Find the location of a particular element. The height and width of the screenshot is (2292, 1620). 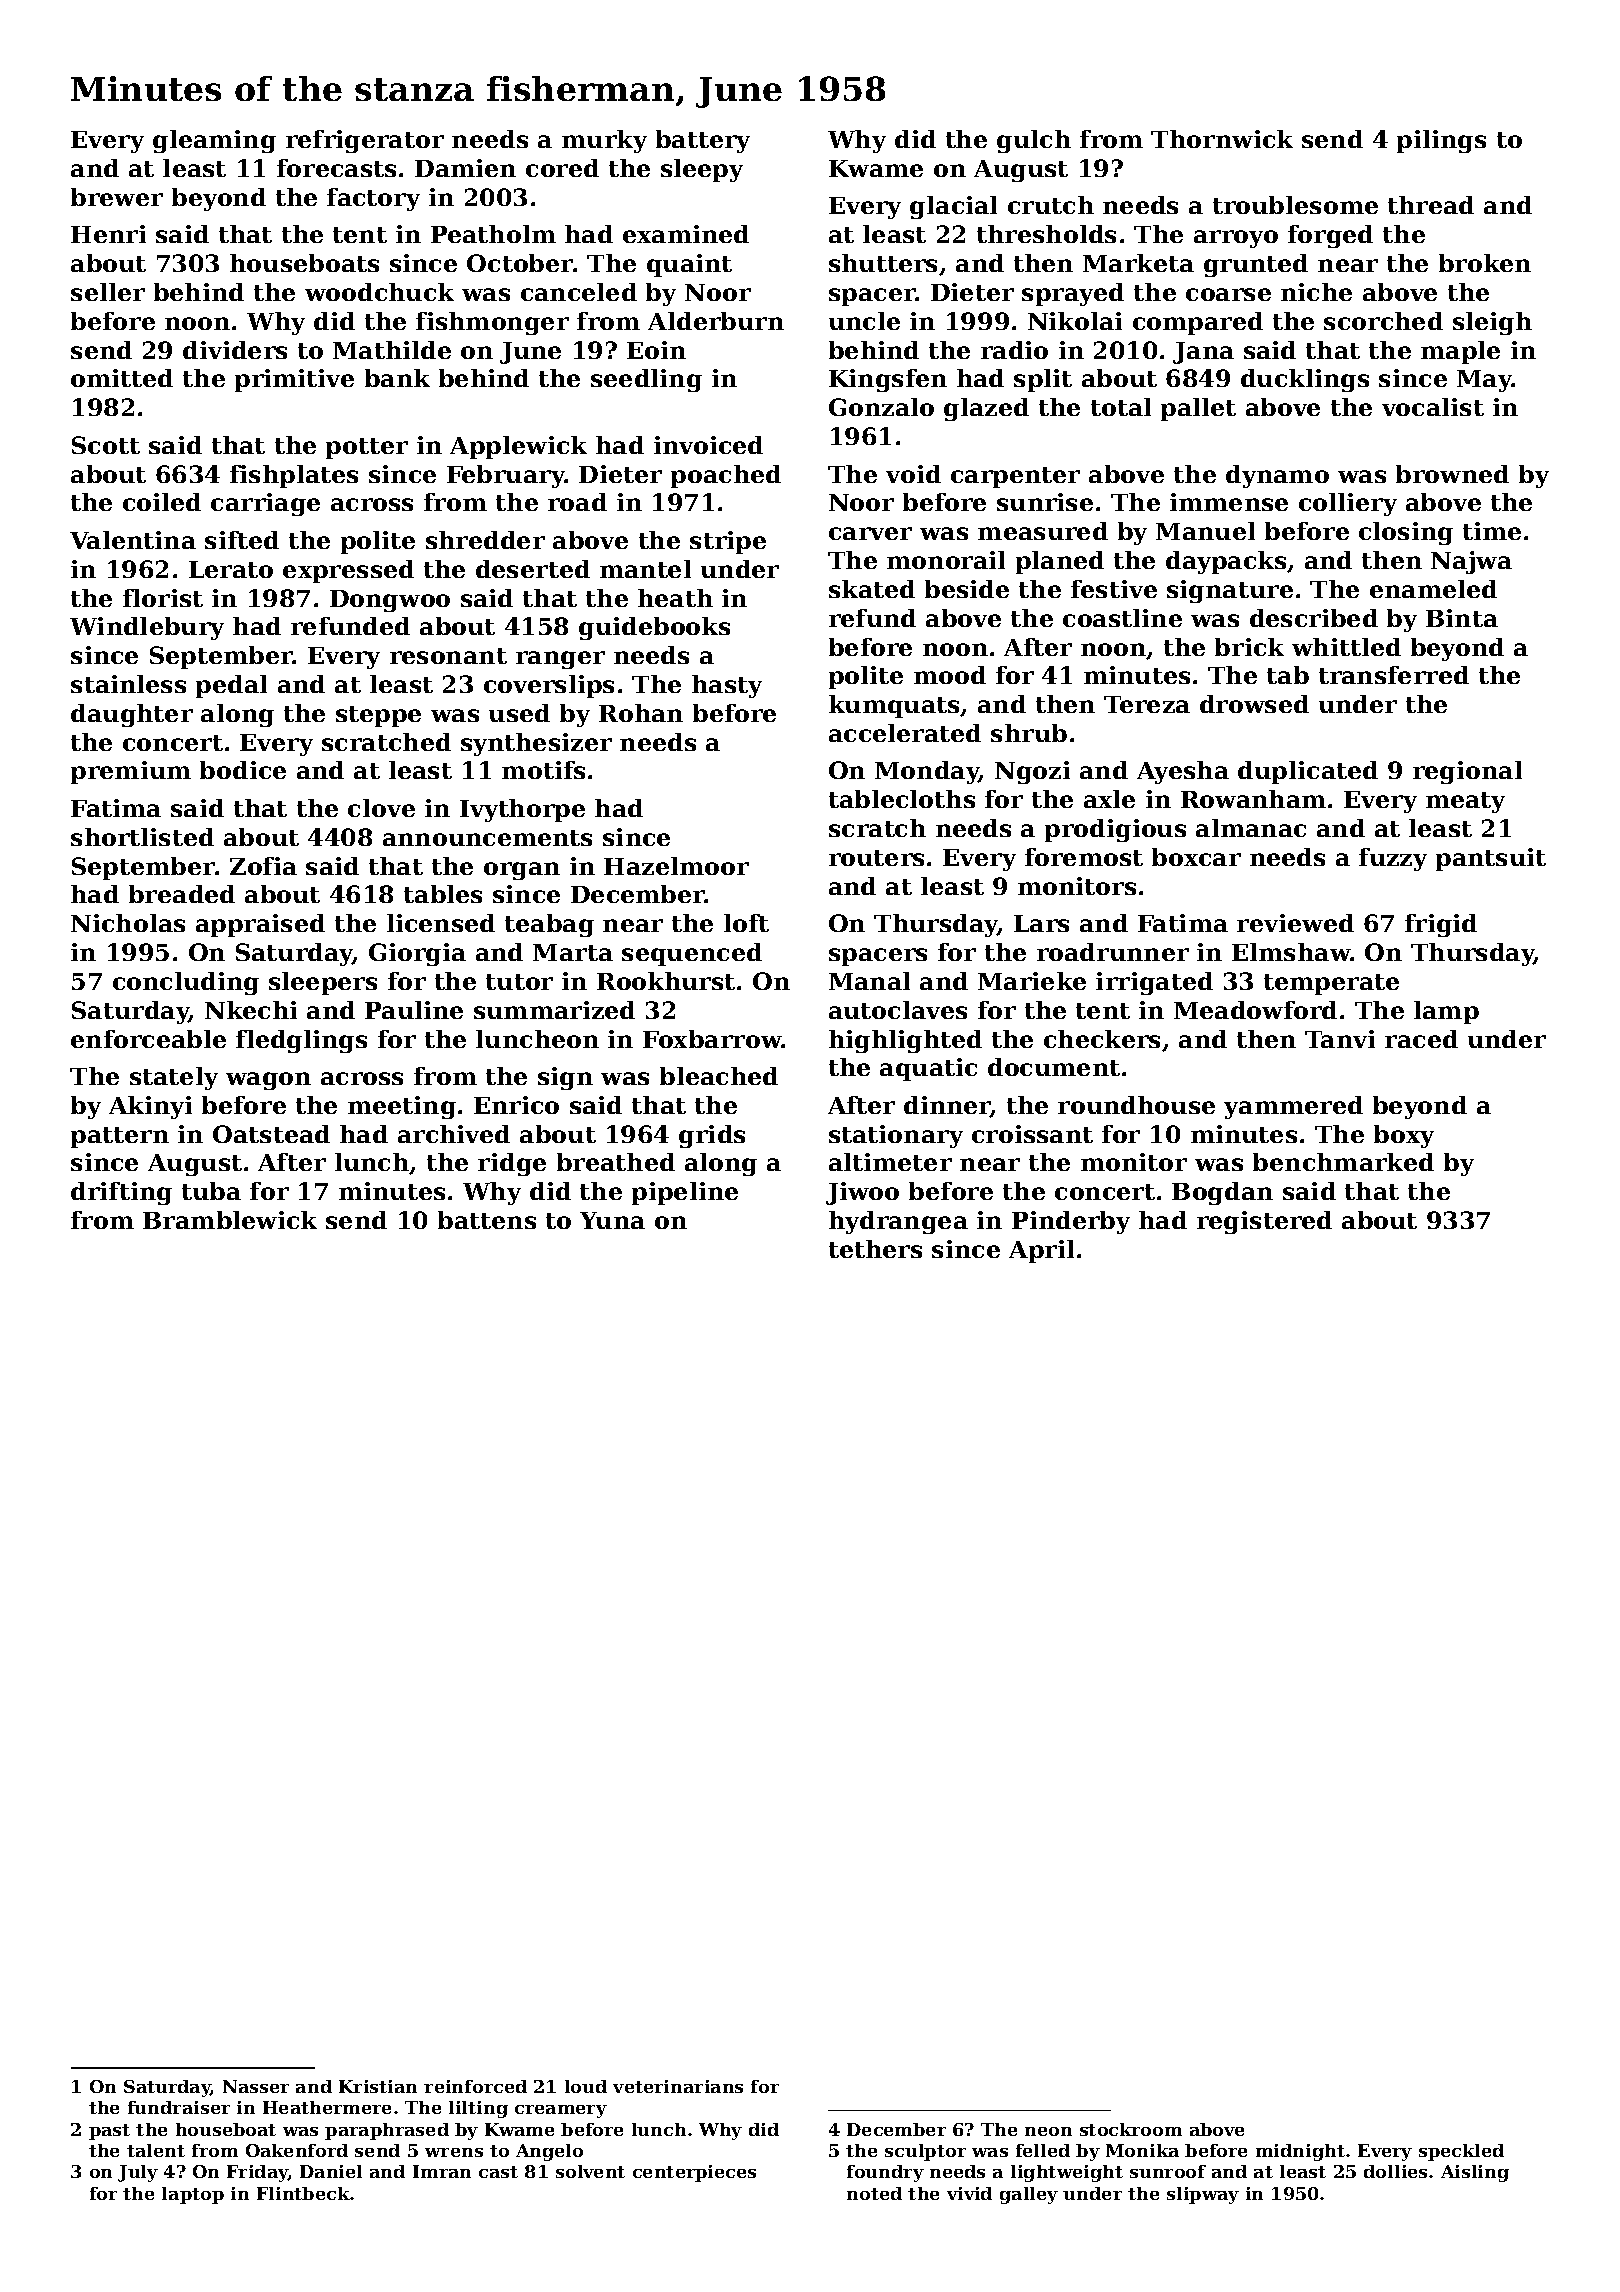

tethers is located at coordinates (875, 1249).
